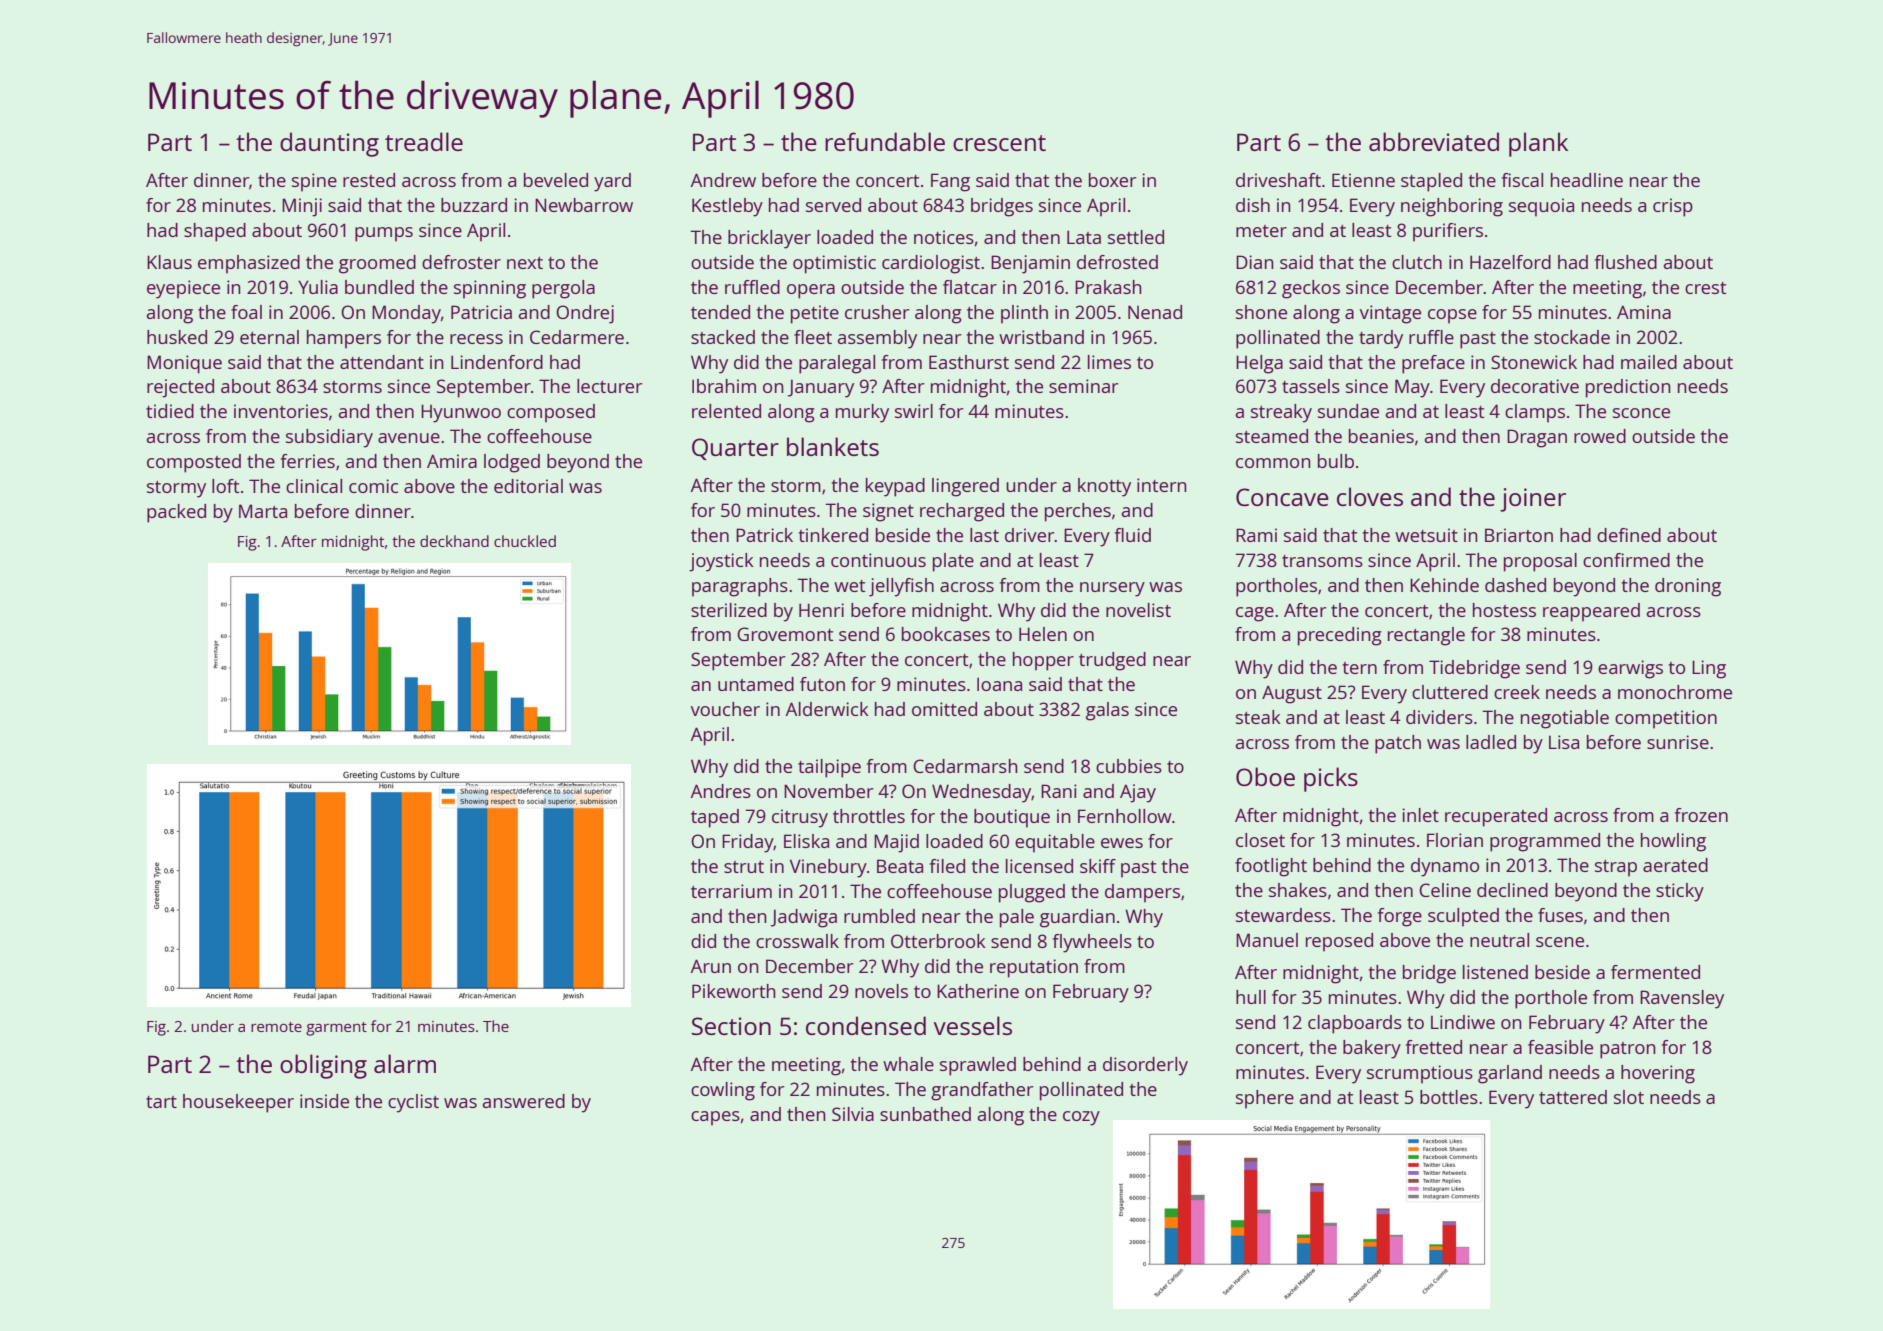 The image size is (1883, 1331). I want to click on Dragan, so click(1537, 438).
